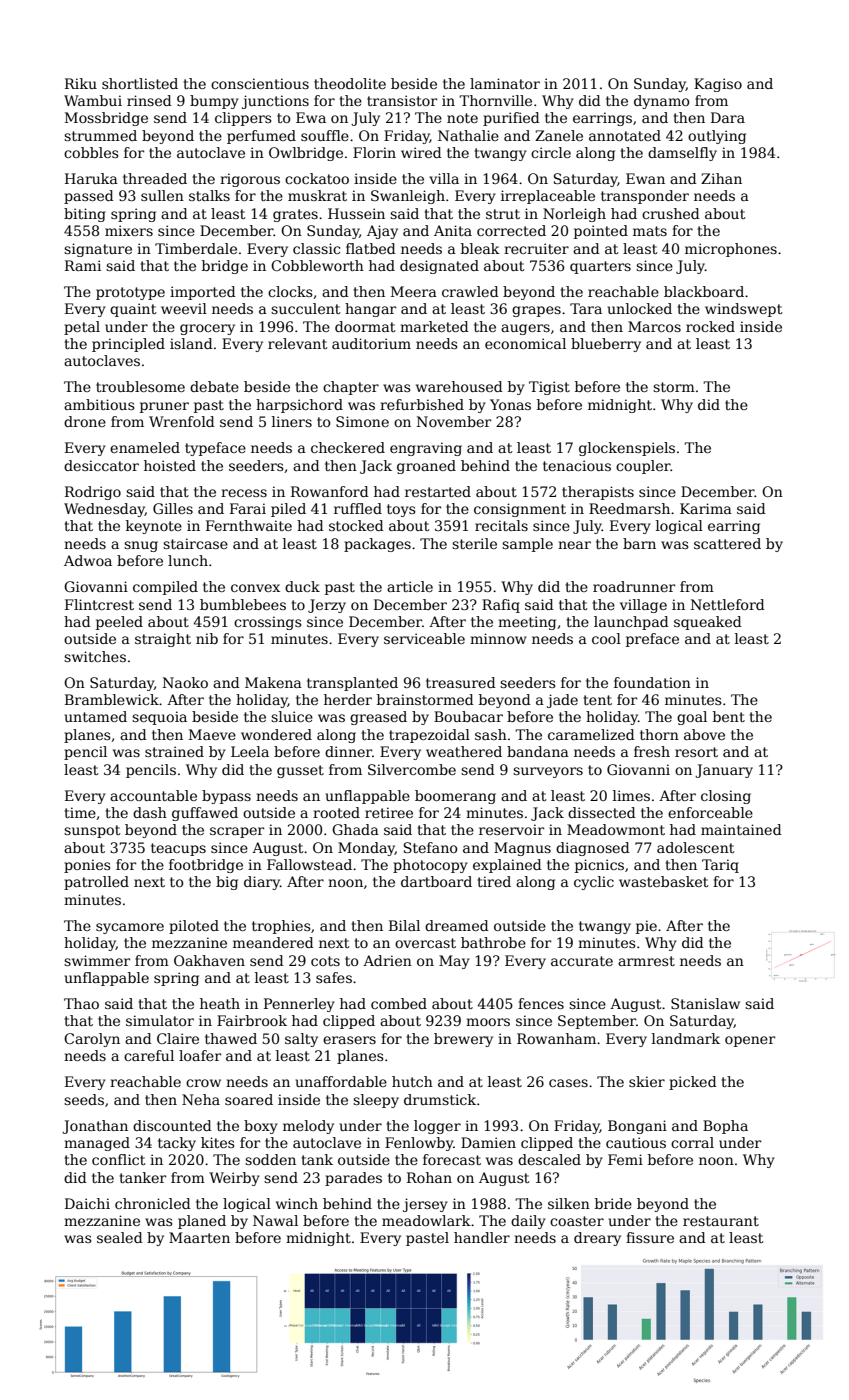 Image resolution: width=849 pixels, height=1400 pixels. I want to click on bleak, so click(480, 248).
